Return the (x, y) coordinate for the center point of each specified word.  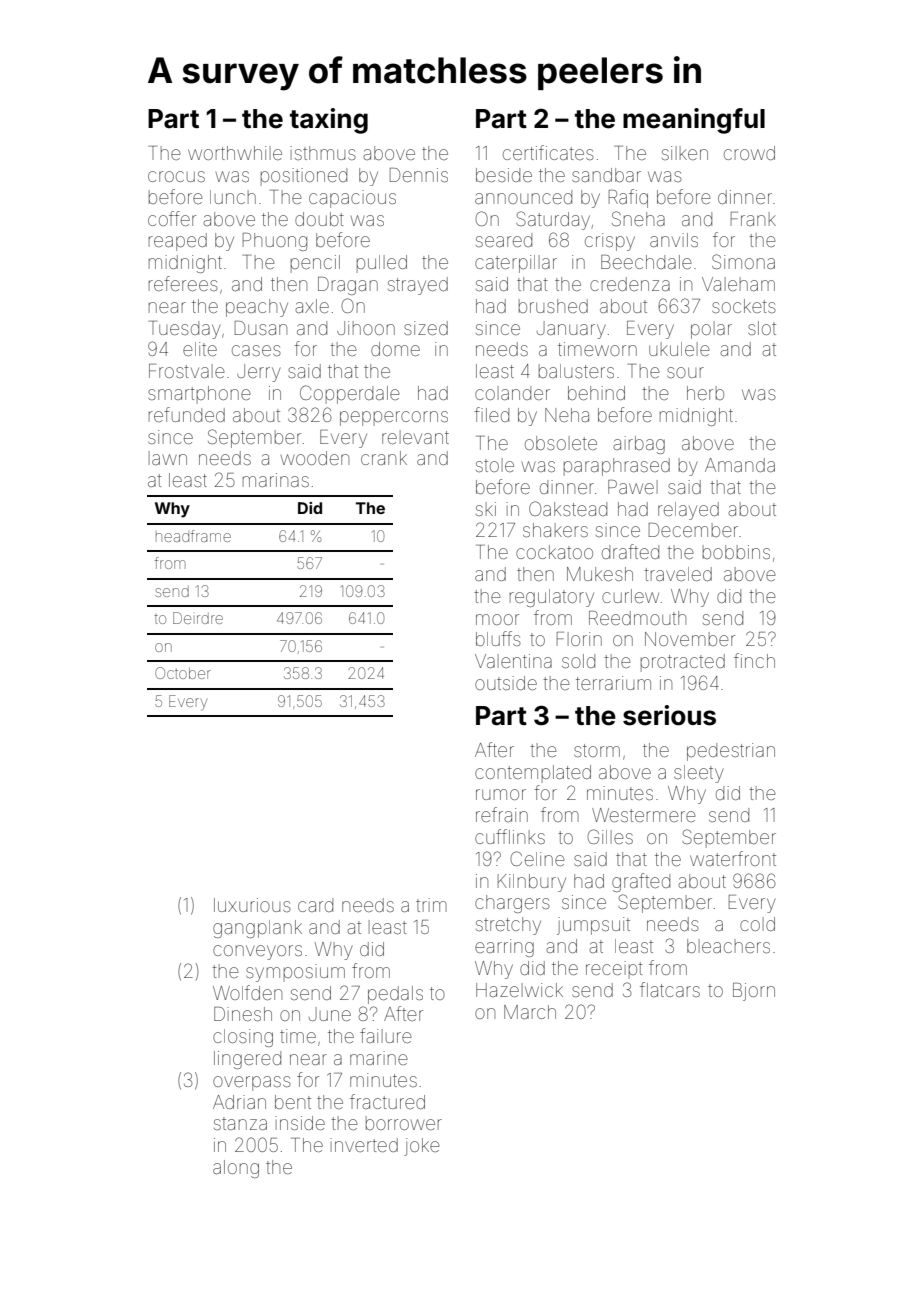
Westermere (643, 815)
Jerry (258, 373)
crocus (176, 176)
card (315, 905)
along (236, 1169)
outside (506, 683)
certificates (548, 152)
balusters (576, 371)
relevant (415, 437)
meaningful (694, 121)
